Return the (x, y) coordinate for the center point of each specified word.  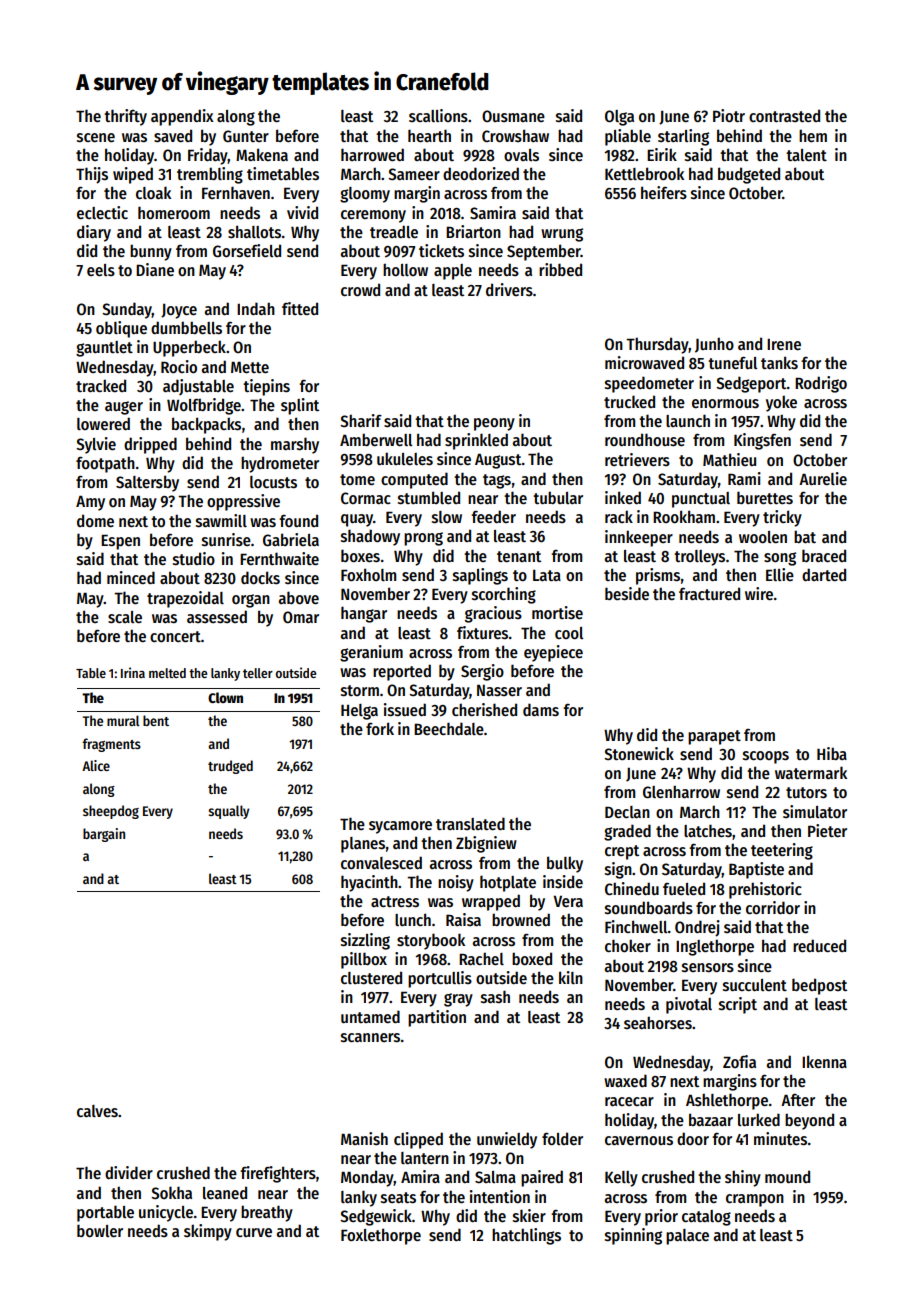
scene (96, 138)
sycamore (400, 827)
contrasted (784, 115)
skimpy (208, 1232)
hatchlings (526, 1236)
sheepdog (111, 812)
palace (687, 1237)
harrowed (372, 154)
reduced (819, 945)
